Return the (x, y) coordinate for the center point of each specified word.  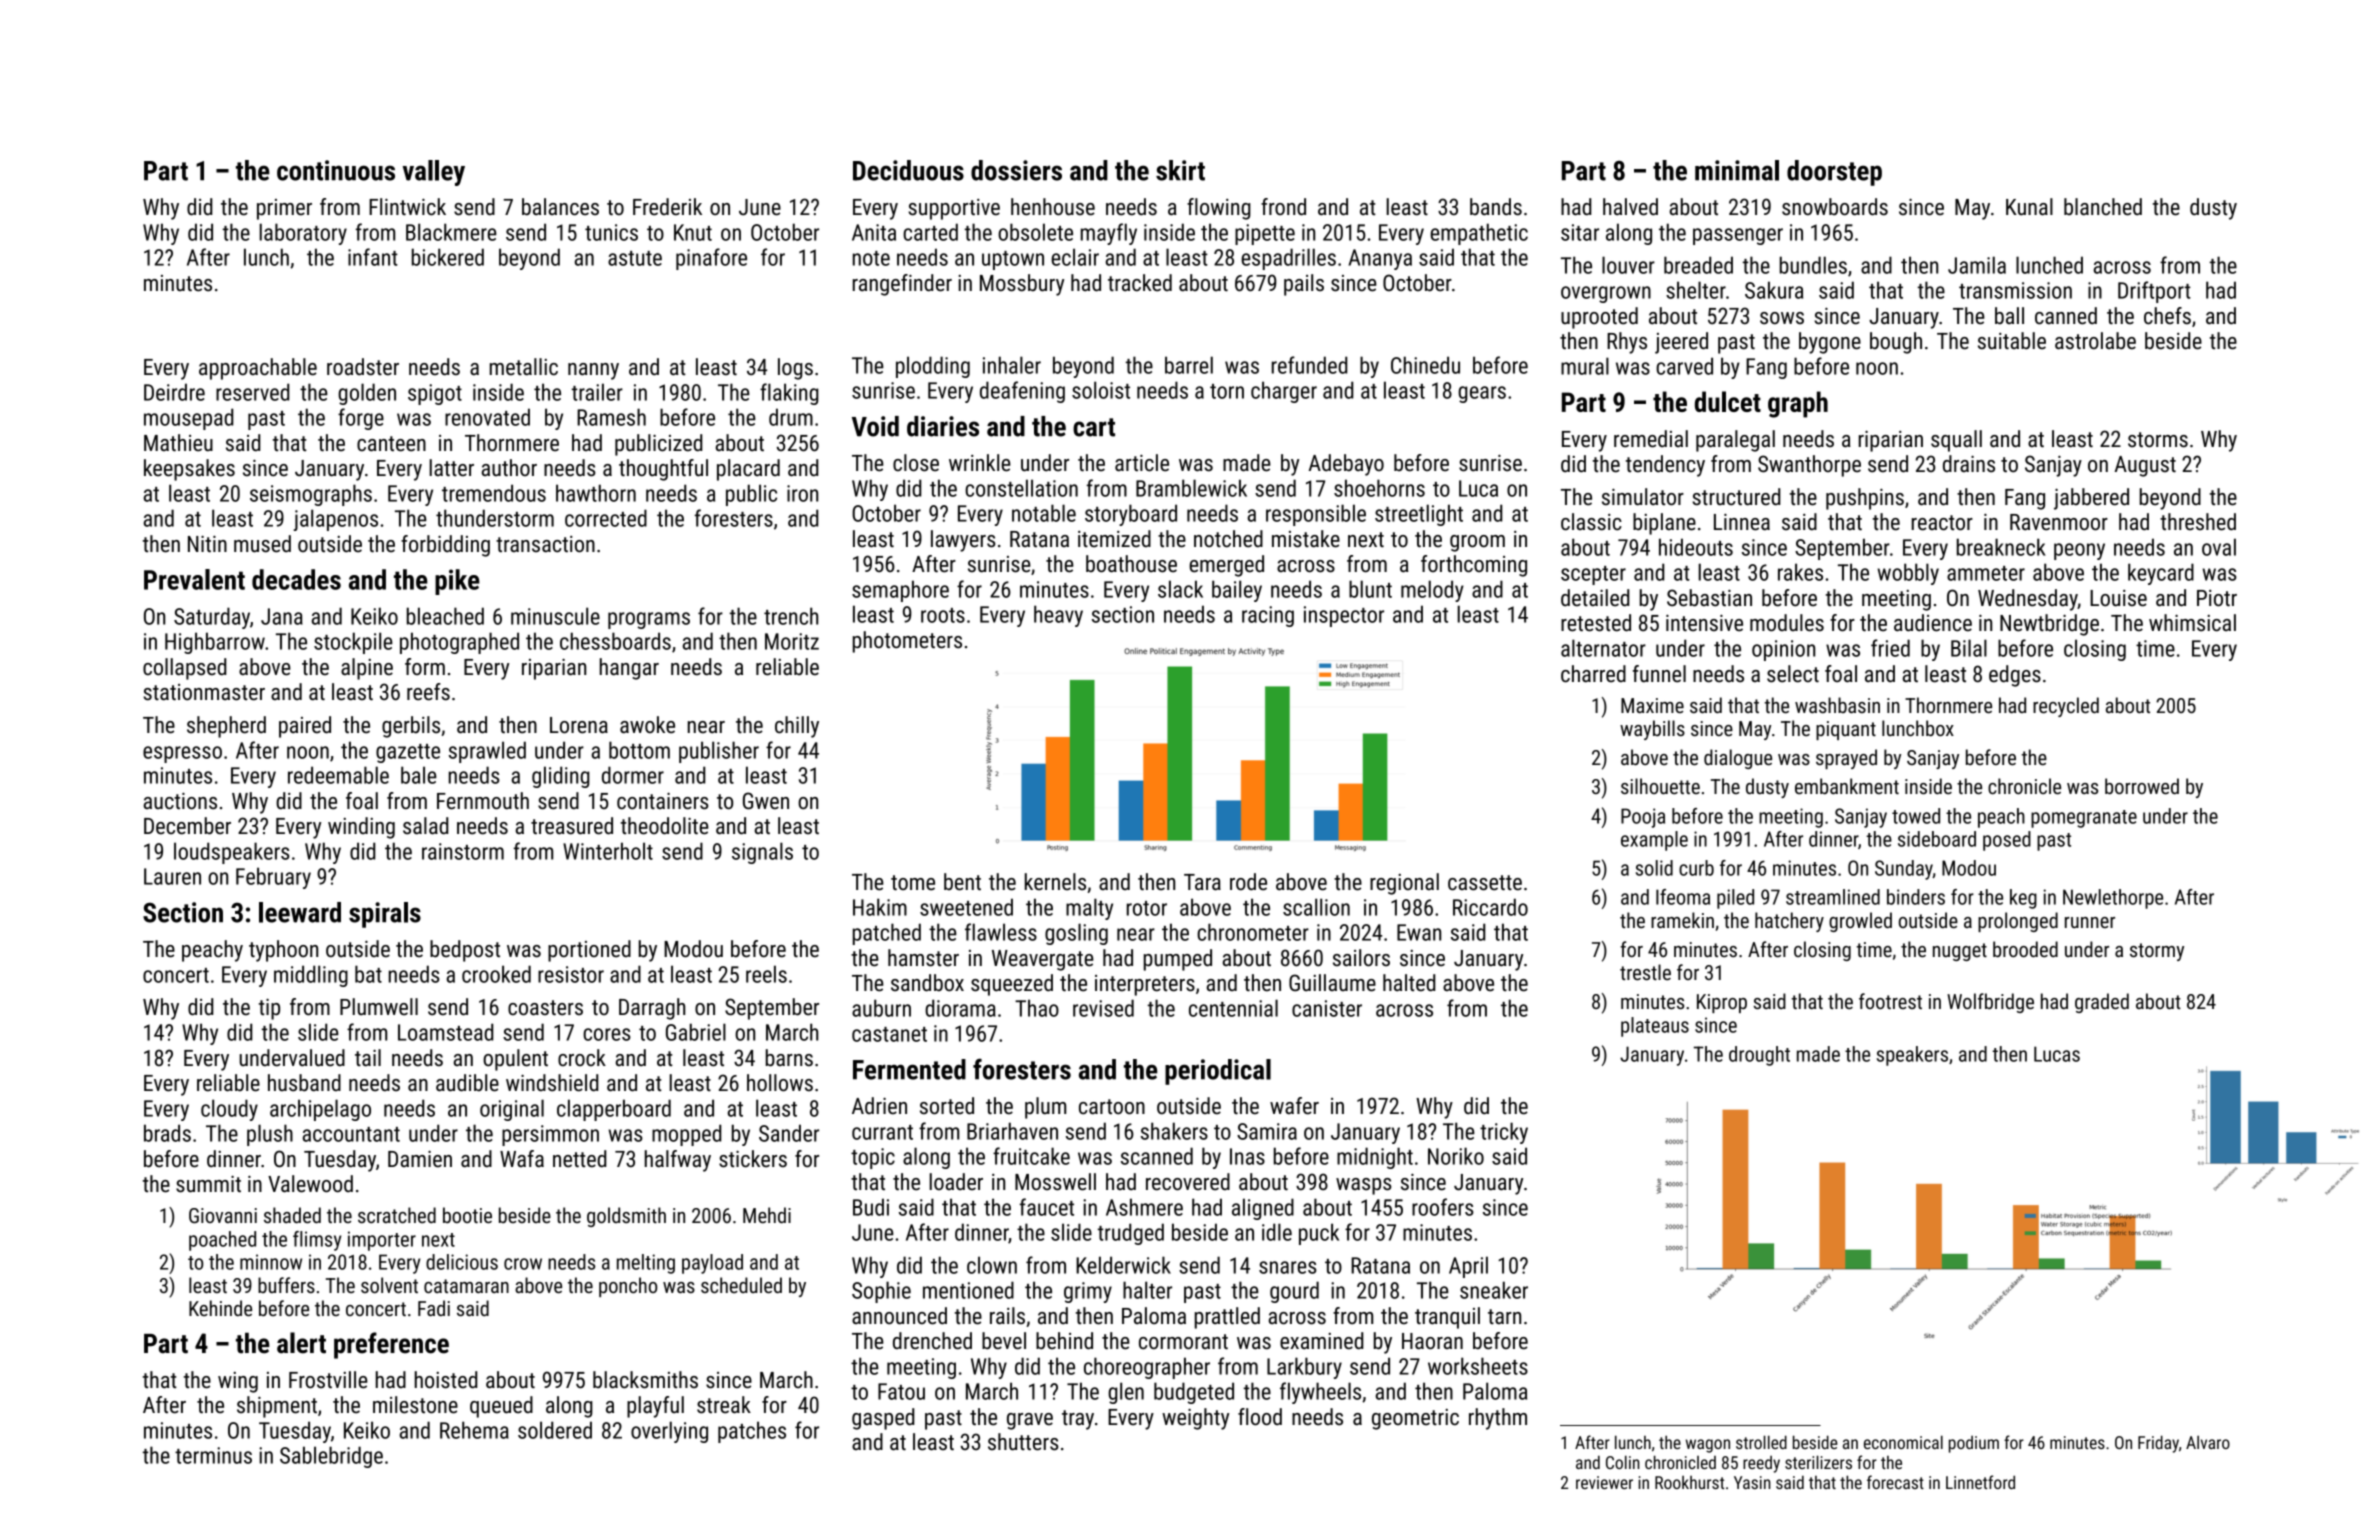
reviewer (1604, 1482)
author (509, 468)
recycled (2066, 707)
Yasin (1752, 1482)
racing (1268, 616)
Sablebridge (331, 1457)
